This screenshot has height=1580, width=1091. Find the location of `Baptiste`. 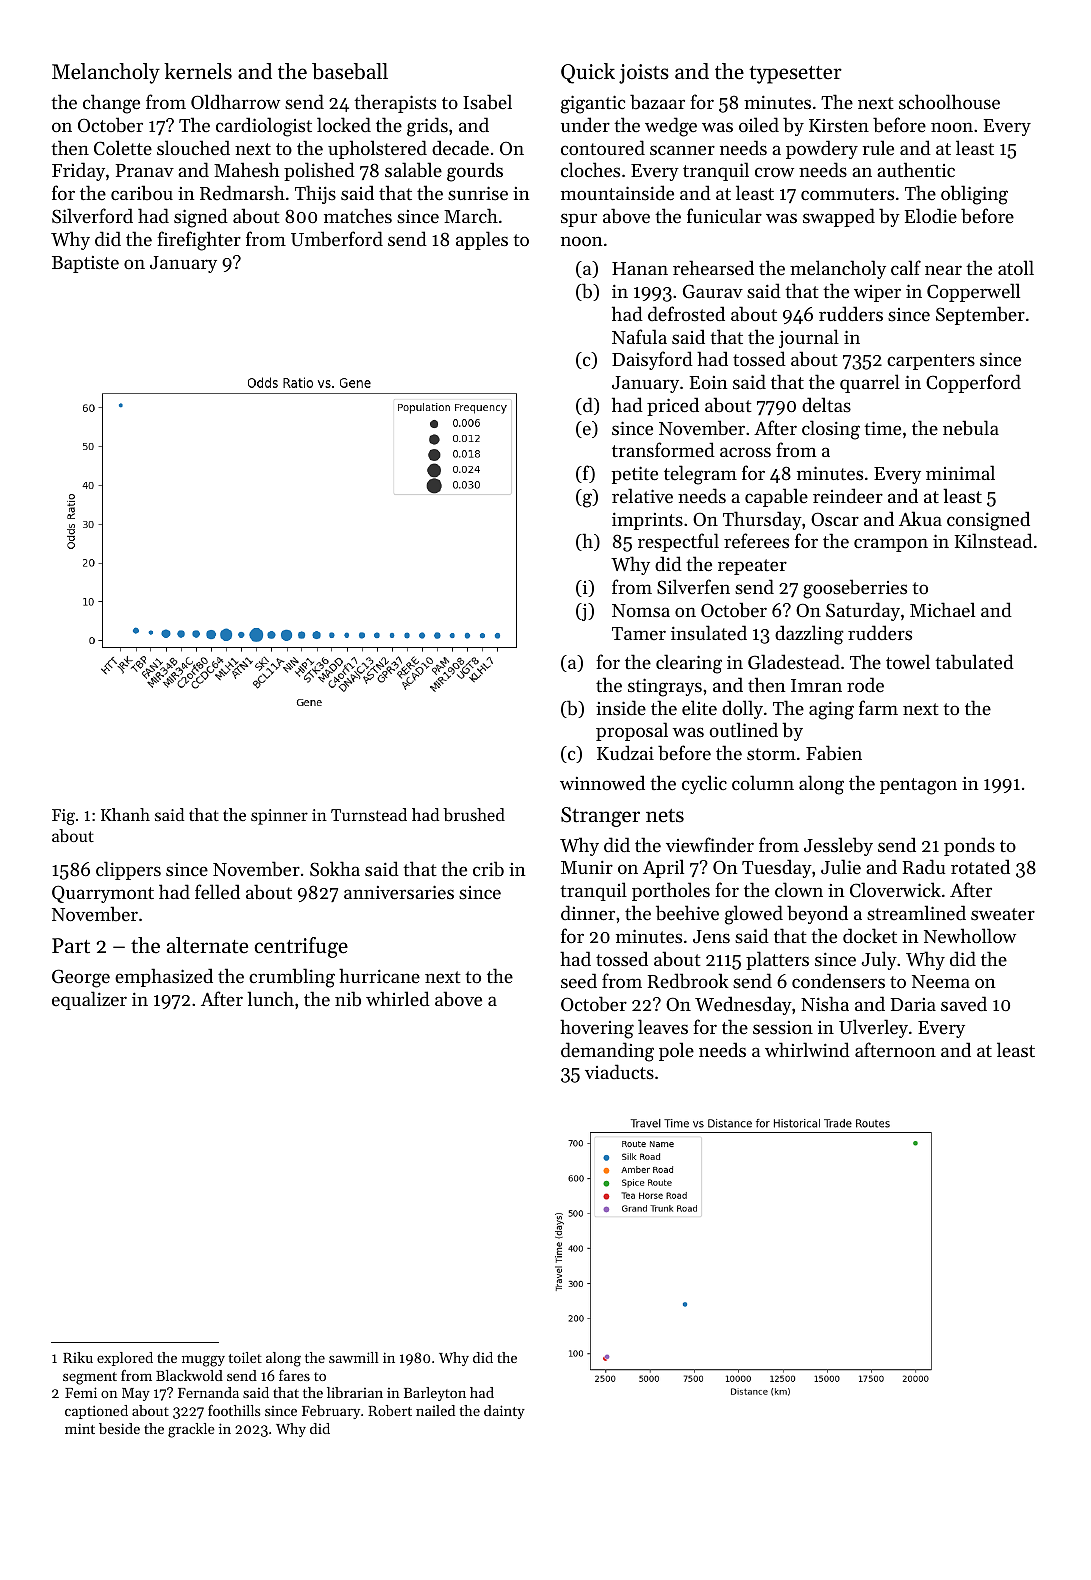

Baptiste is located at coordinates (85, 264).
